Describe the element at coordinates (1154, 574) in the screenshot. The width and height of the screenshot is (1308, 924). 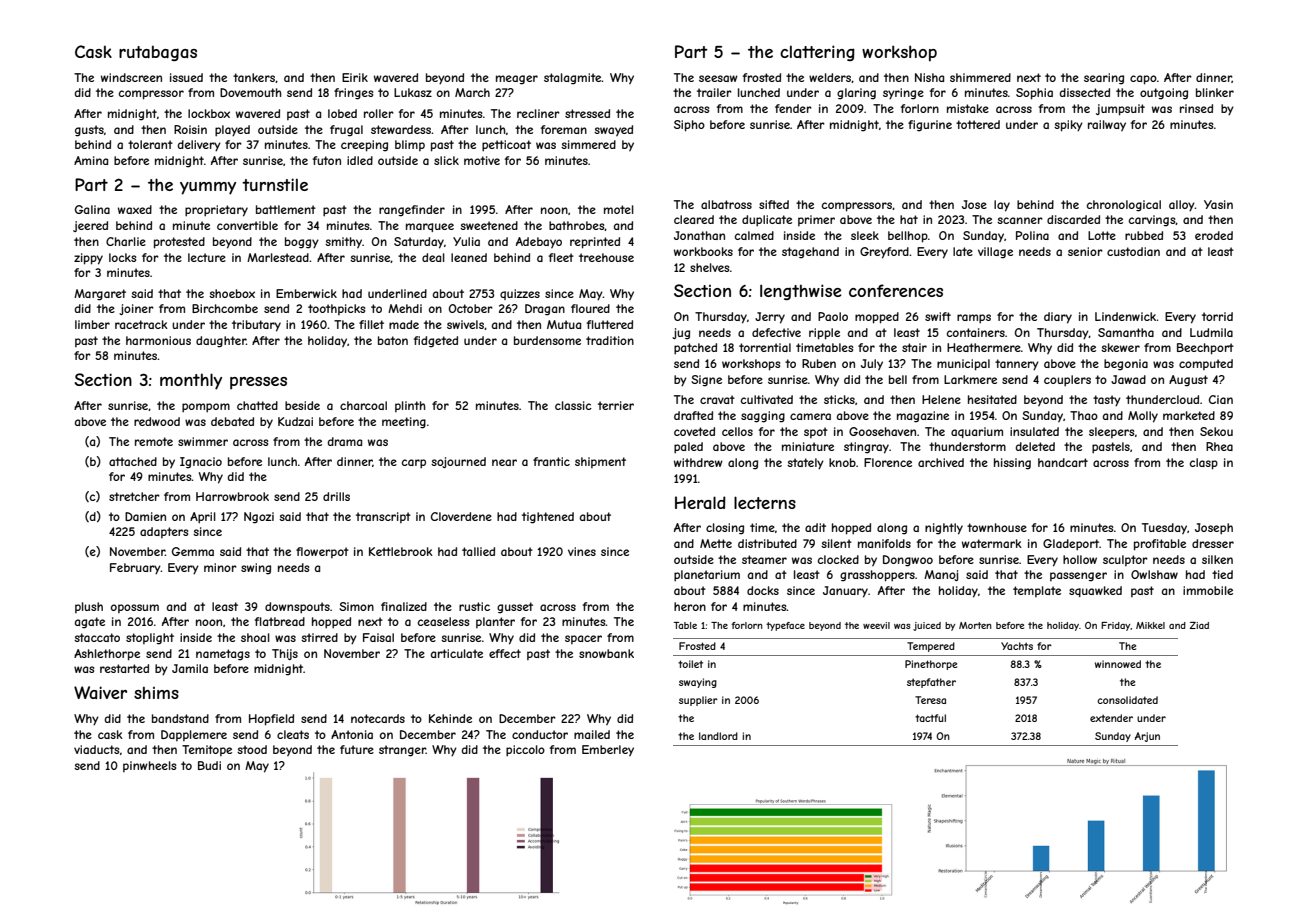
I see `Owlshaw` at that location.
